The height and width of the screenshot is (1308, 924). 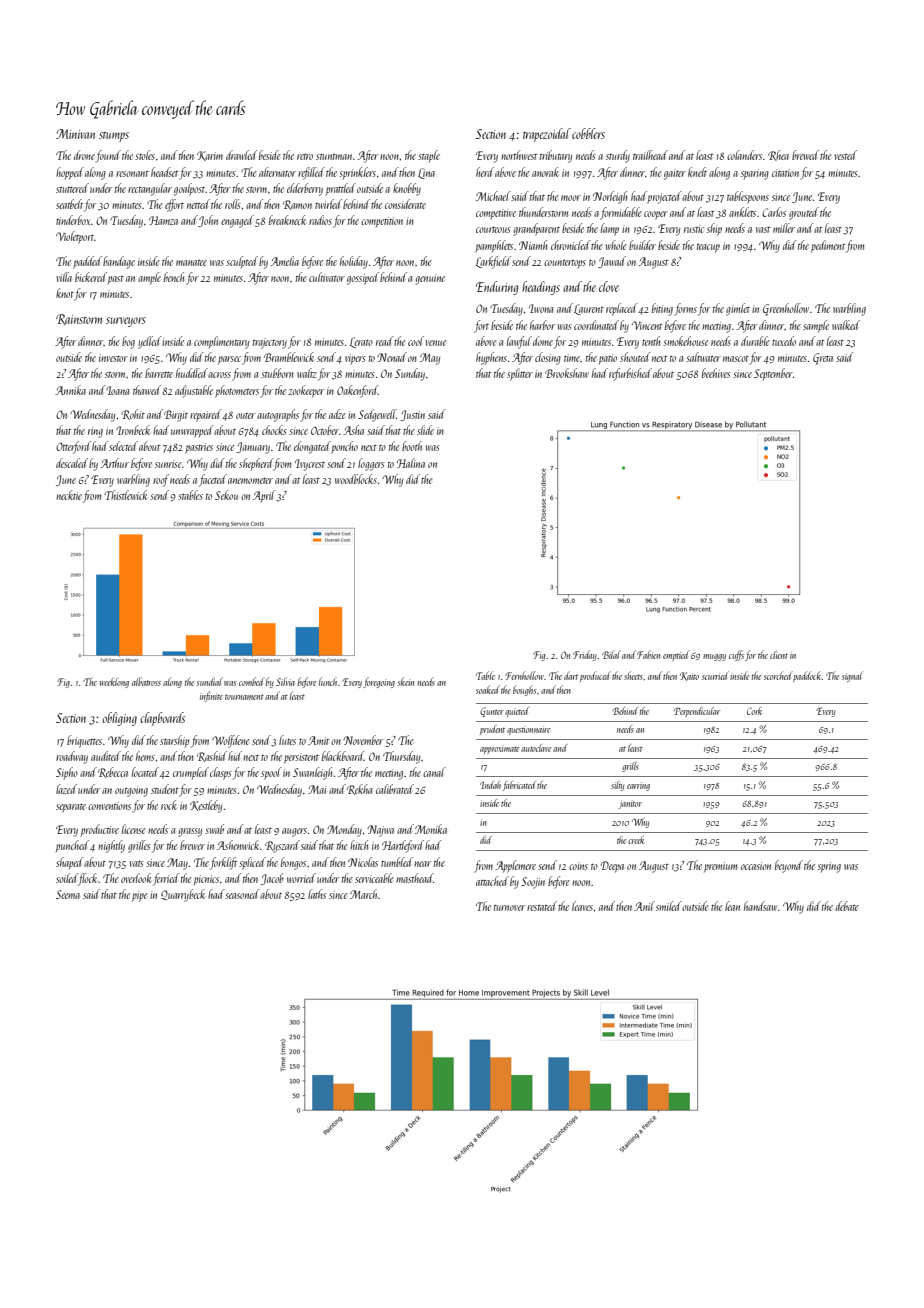 I want to click on scurried, so click(x=715, y=675).
